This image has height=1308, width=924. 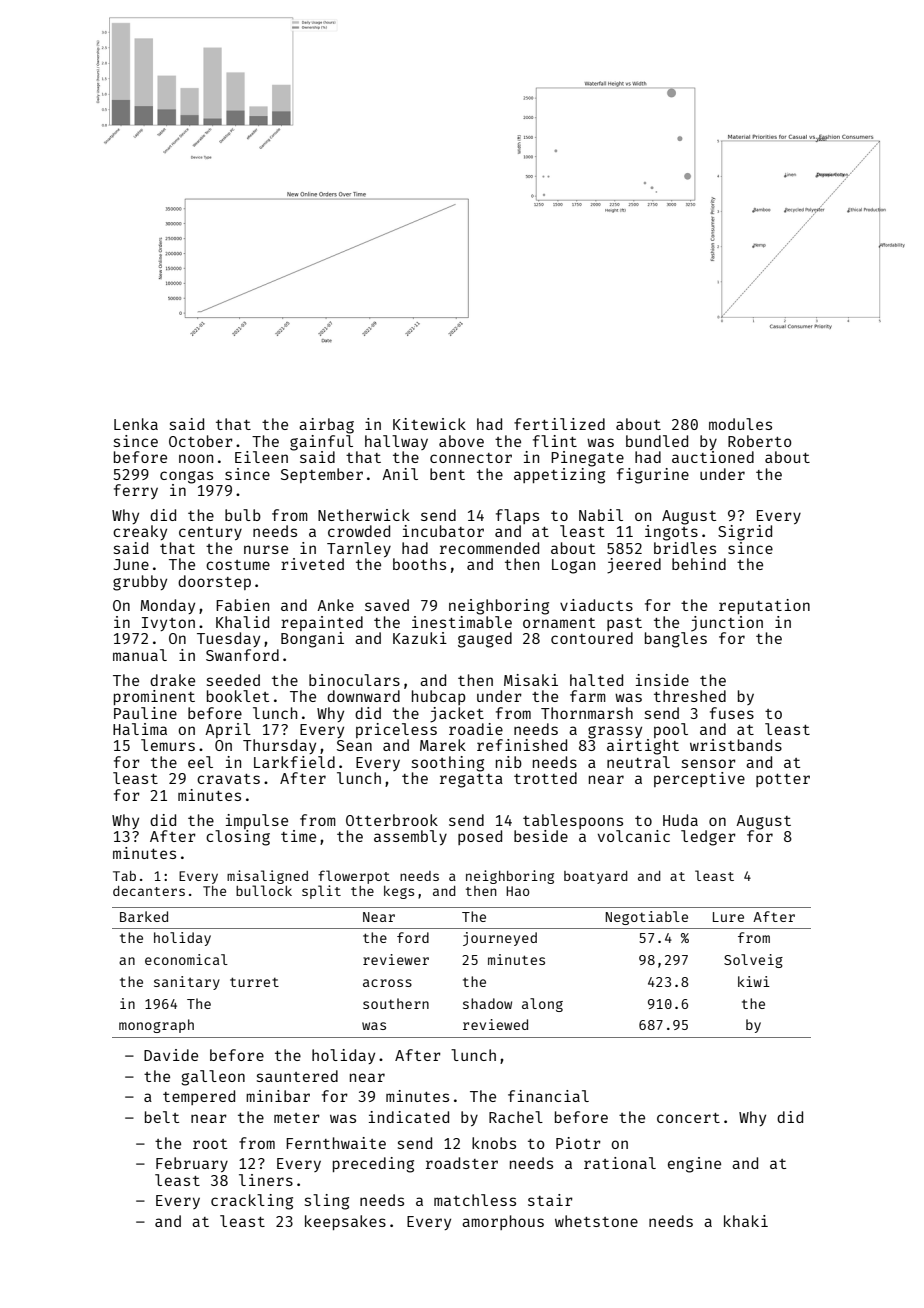 What do you see at coordinates (708, 838) in the image?
I see `ledger` at bounding box center [708, 838].
